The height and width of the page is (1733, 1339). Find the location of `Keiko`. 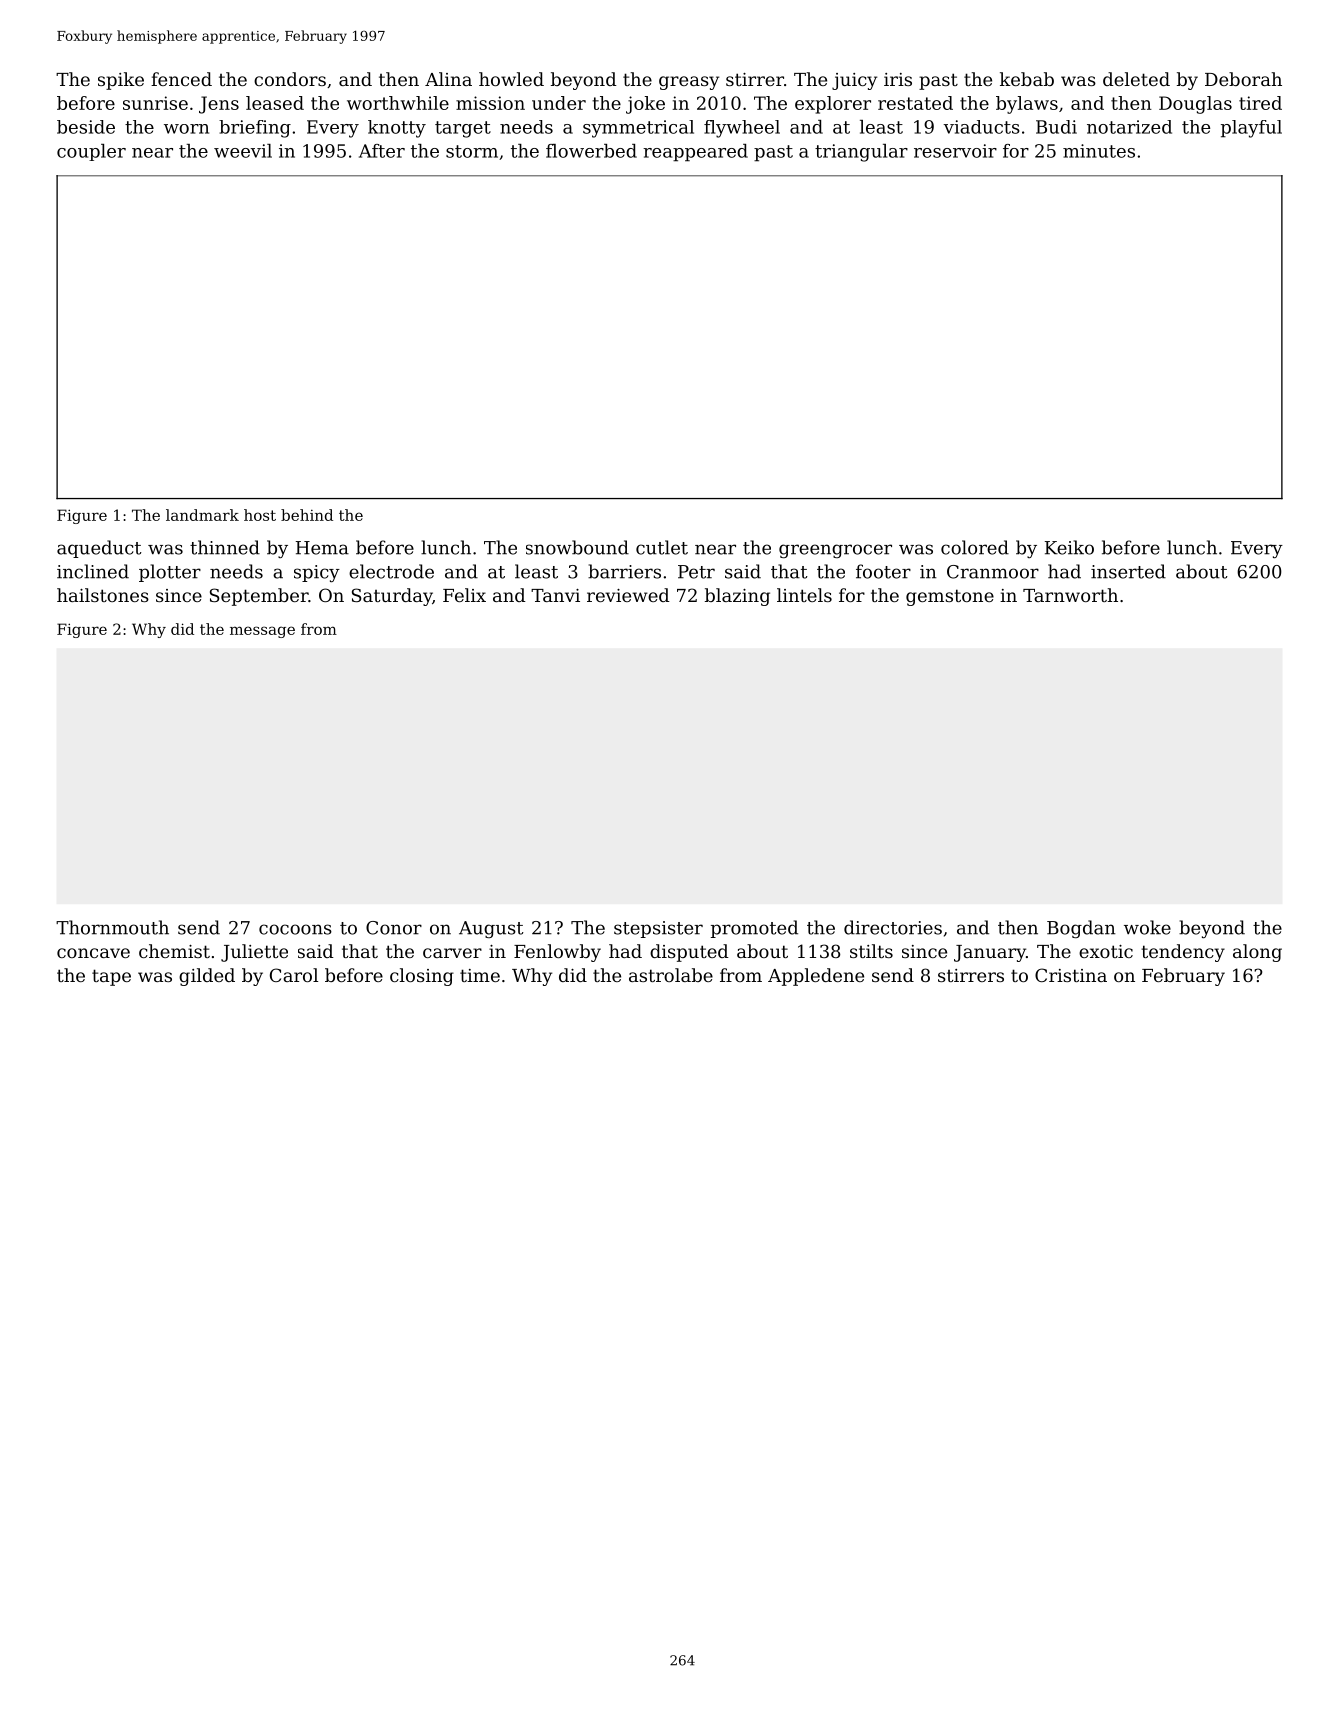

Keiko is located at coordinates (1069, 547).
